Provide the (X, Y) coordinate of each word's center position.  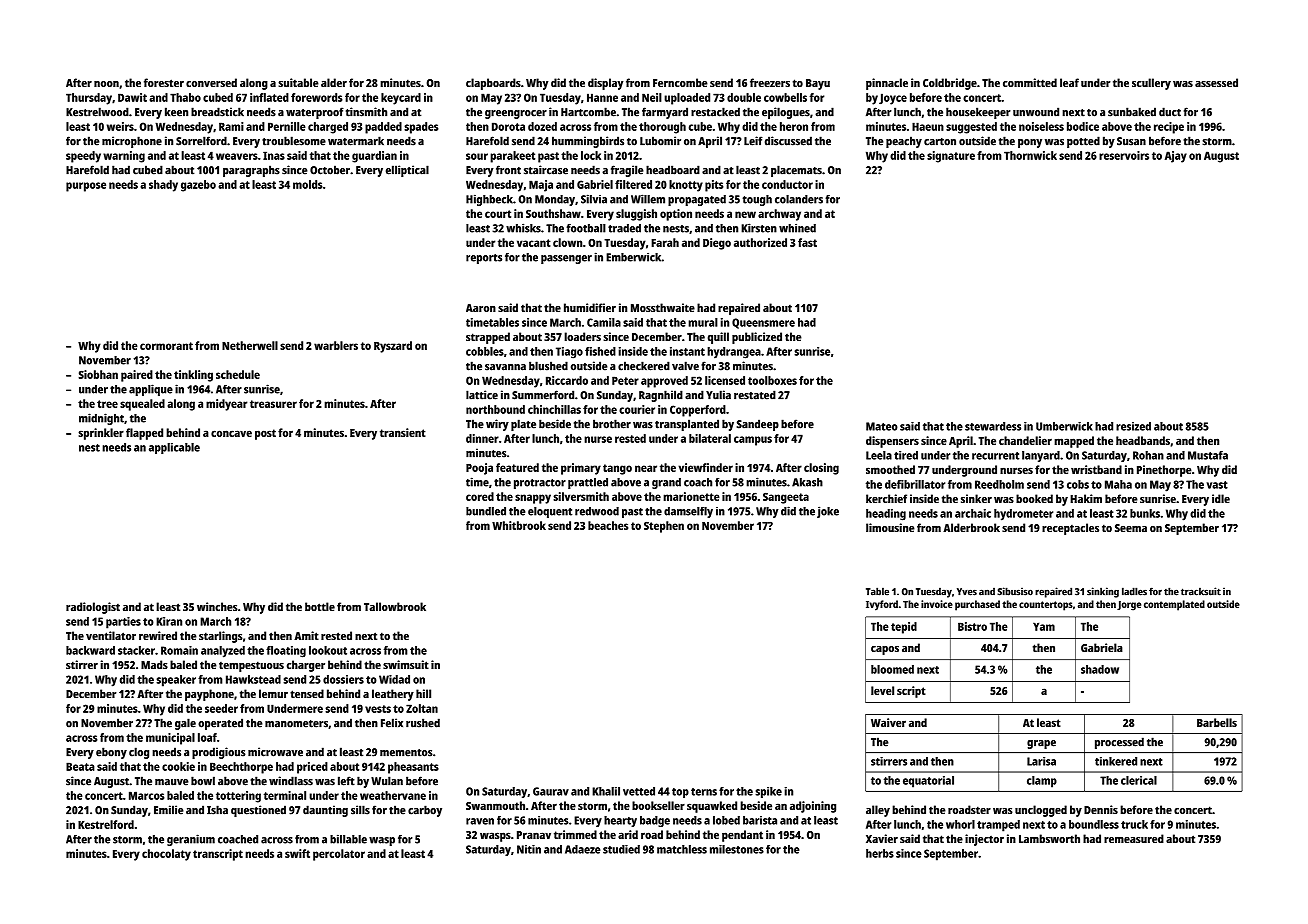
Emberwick (633, 257)
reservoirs (1124, 155)
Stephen (664, 527)
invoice (937, 604)
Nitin (529, 849)
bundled (486, 511)
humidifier (590, 307)
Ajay (1176, 157)
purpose (86, 187)
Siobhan (98, 374)
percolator (339, 855)
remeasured (1134, 838)
